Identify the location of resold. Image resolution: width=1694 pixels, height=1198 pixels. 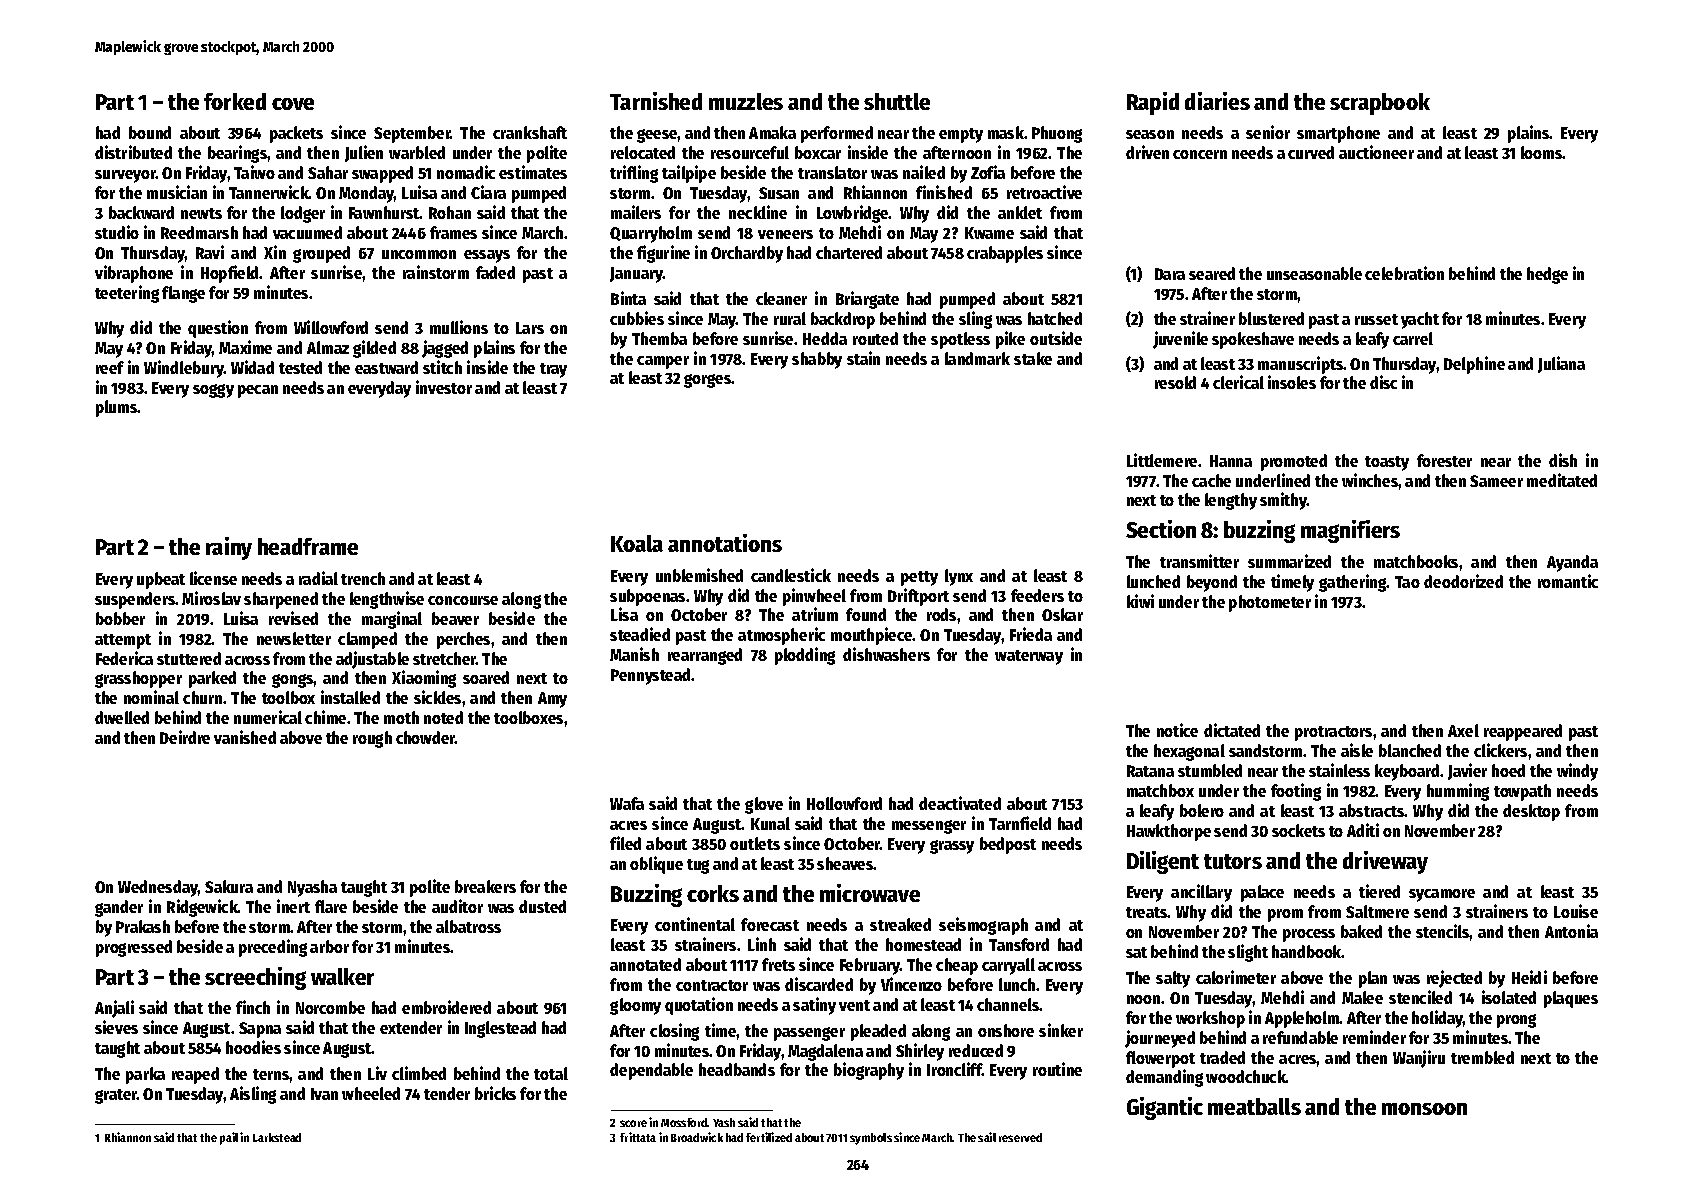
(1175, 382).
